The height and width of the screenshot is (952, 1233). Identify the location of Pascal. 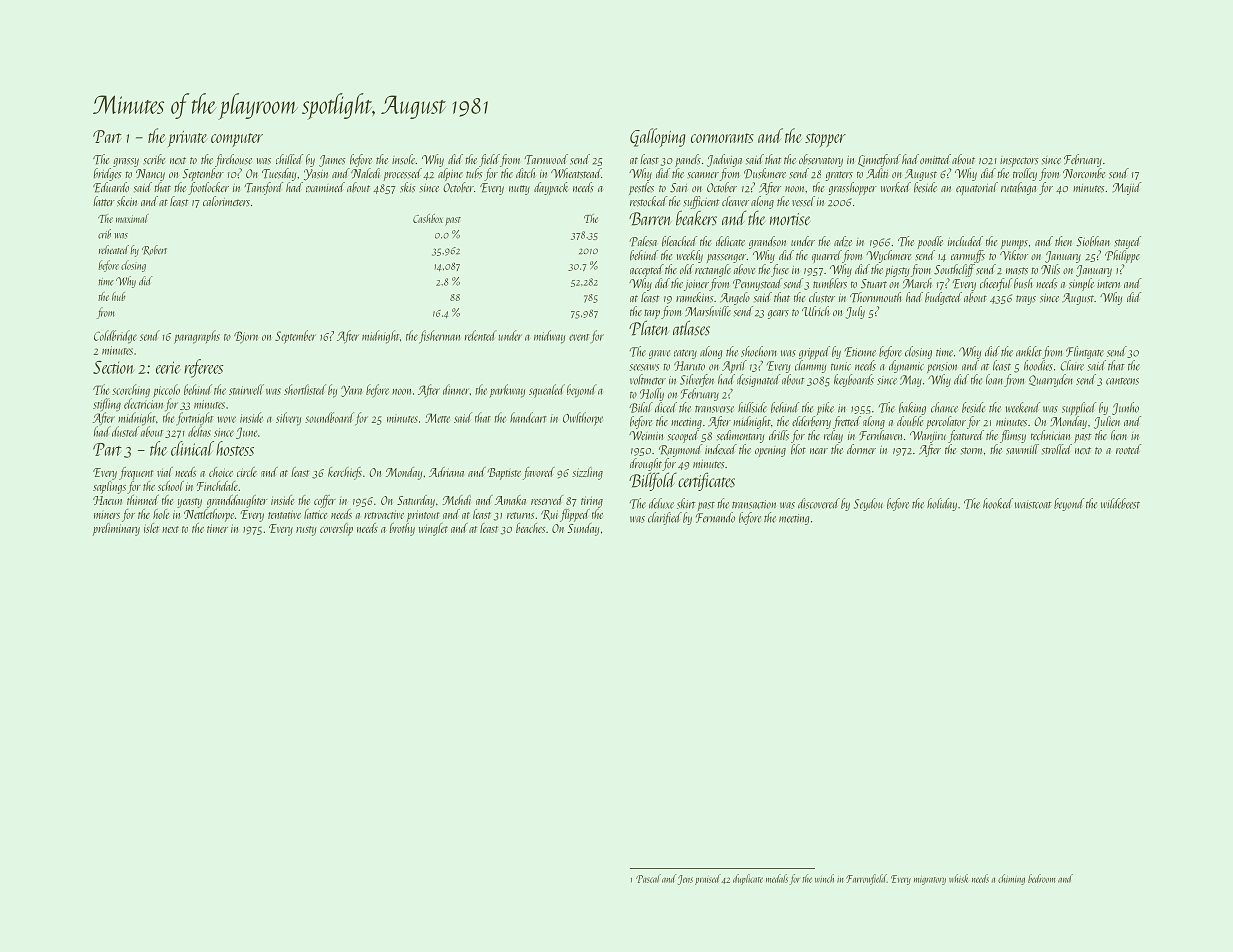
(648, 878).
